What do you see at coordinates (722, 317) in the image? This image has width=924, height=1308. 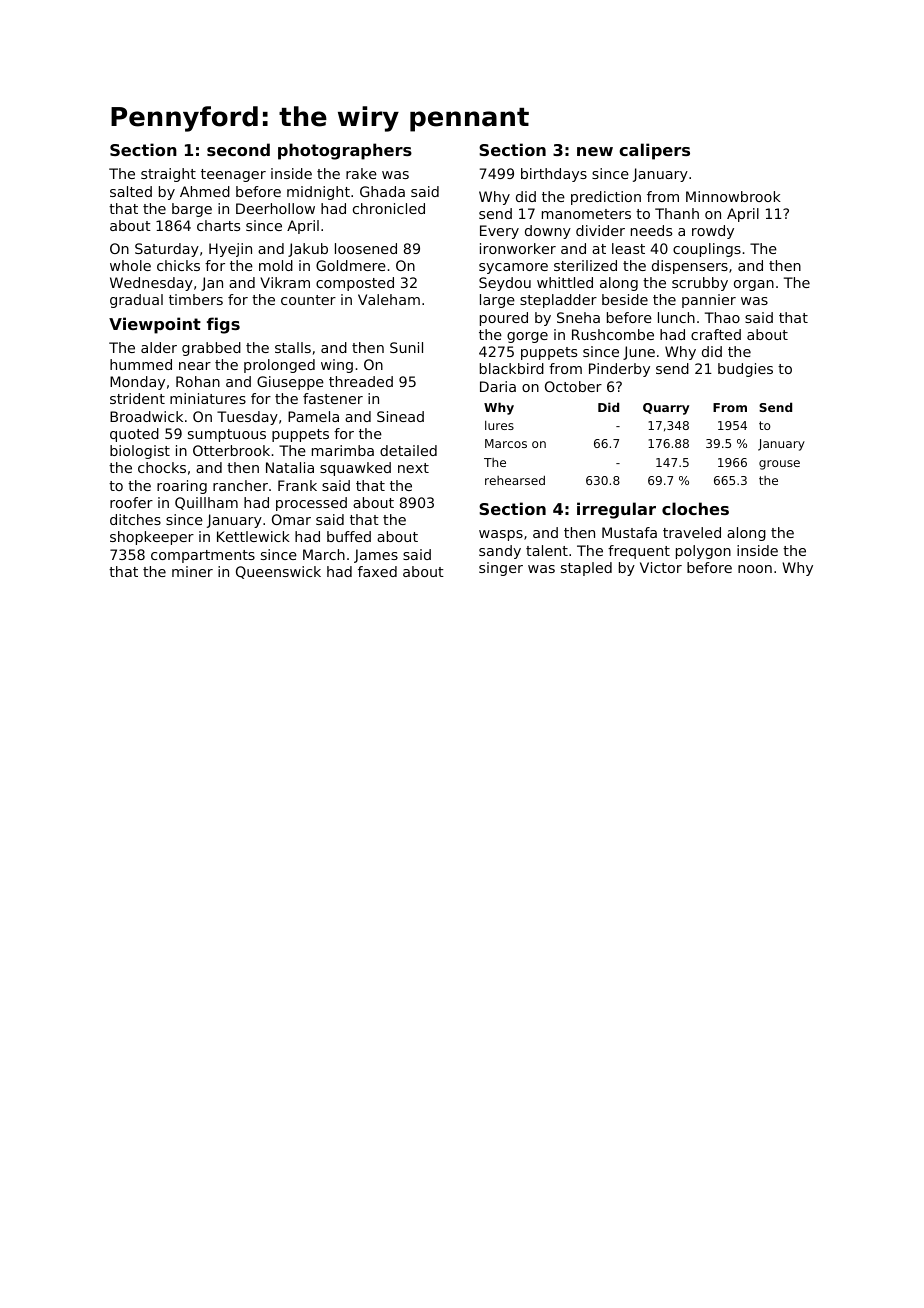 I see `Thao` at bounding box center [722, 317].
